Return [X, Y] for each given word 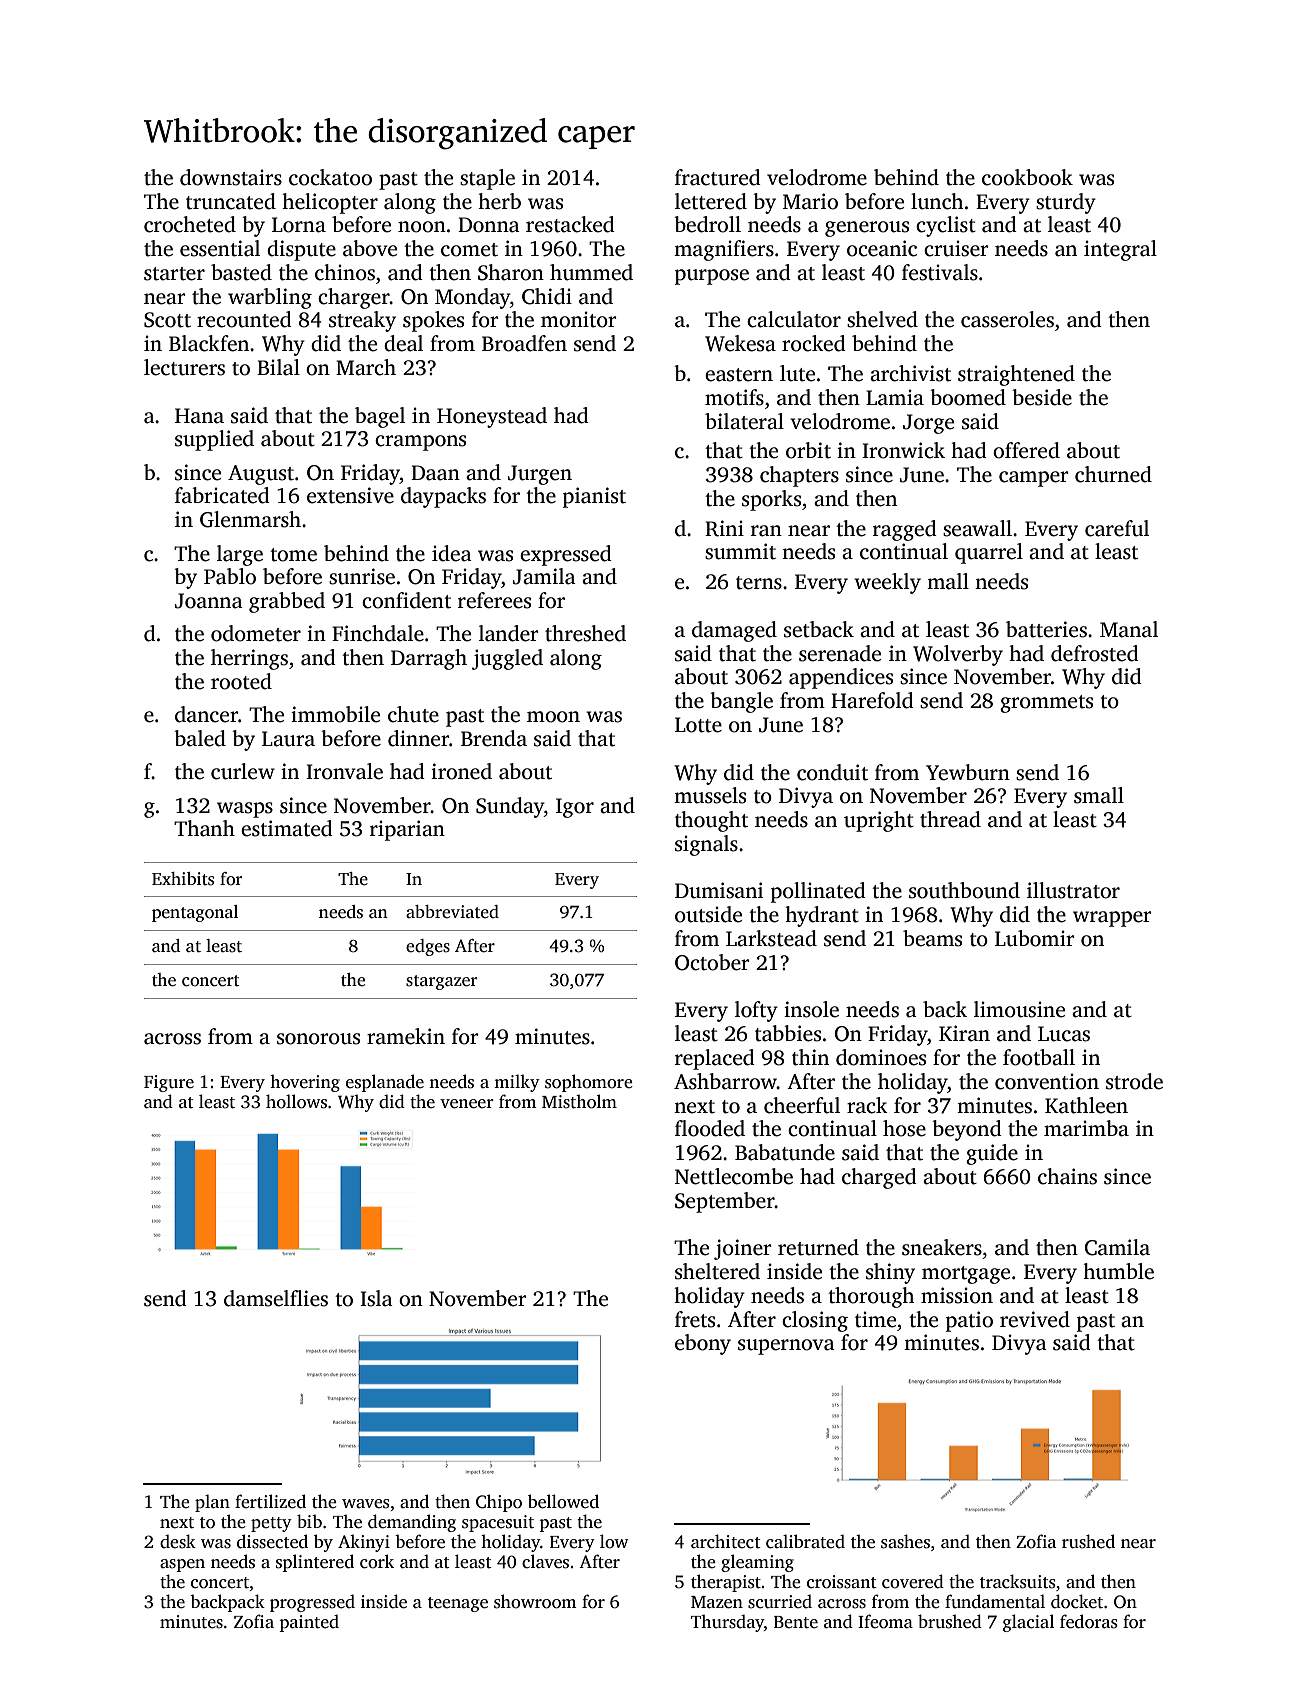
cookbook [1027, 177]
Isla [376, 1298]
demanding [412, 1523]
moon [553, 717]
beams [932, 938]
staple [487, 179]
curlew [243, 771]
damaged [734, 631]
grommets [1046, 704]
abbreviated [452, 912]
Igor [575, 808]
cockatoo [330, 177]
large [240, 555]
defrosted [1095, 653]
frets [695, 1319]
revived [1035, 1319]
